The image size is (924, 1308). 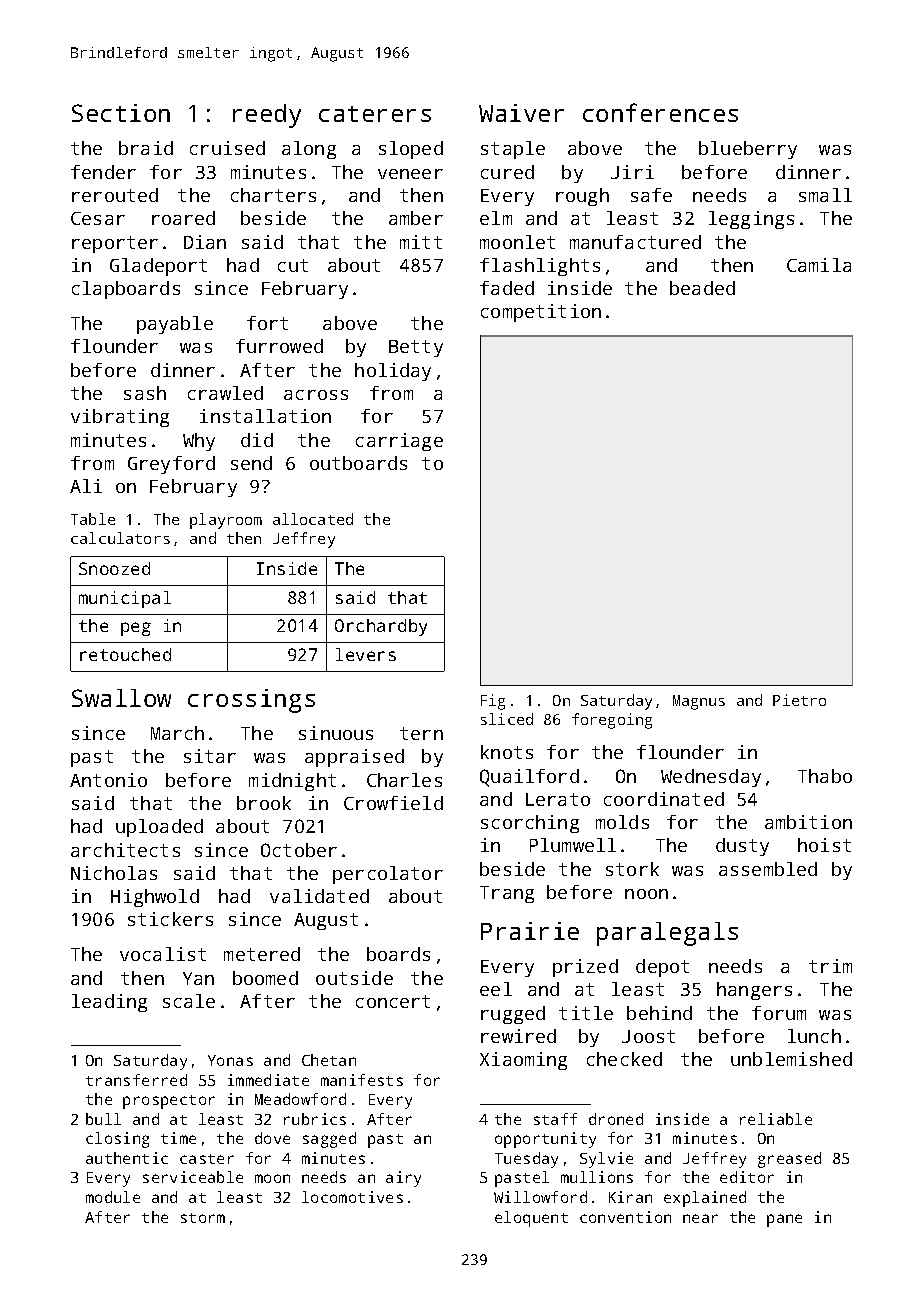 I want to click on Fig, so click(x=493, y=702).
